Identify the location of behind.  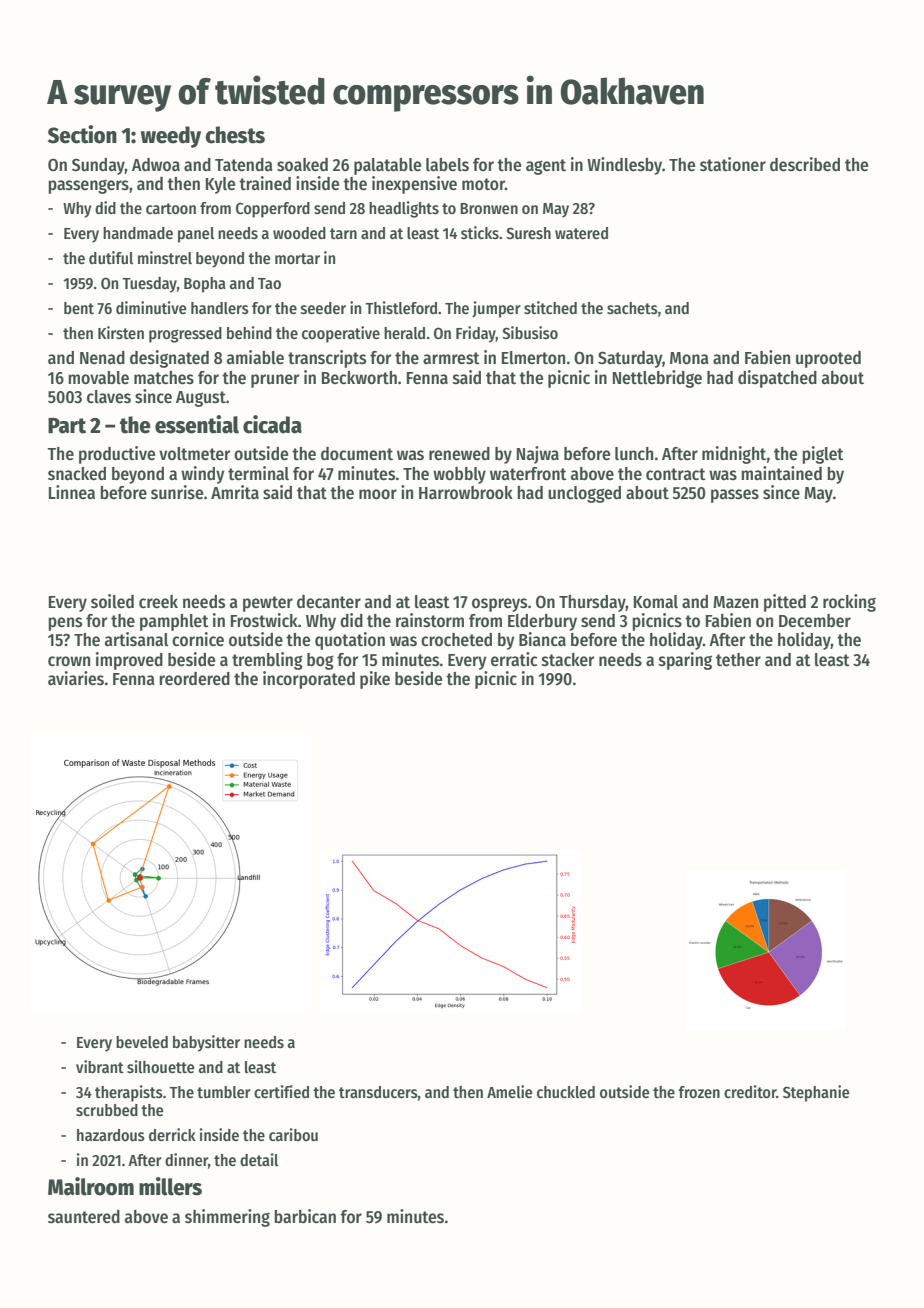
(249, 332).
